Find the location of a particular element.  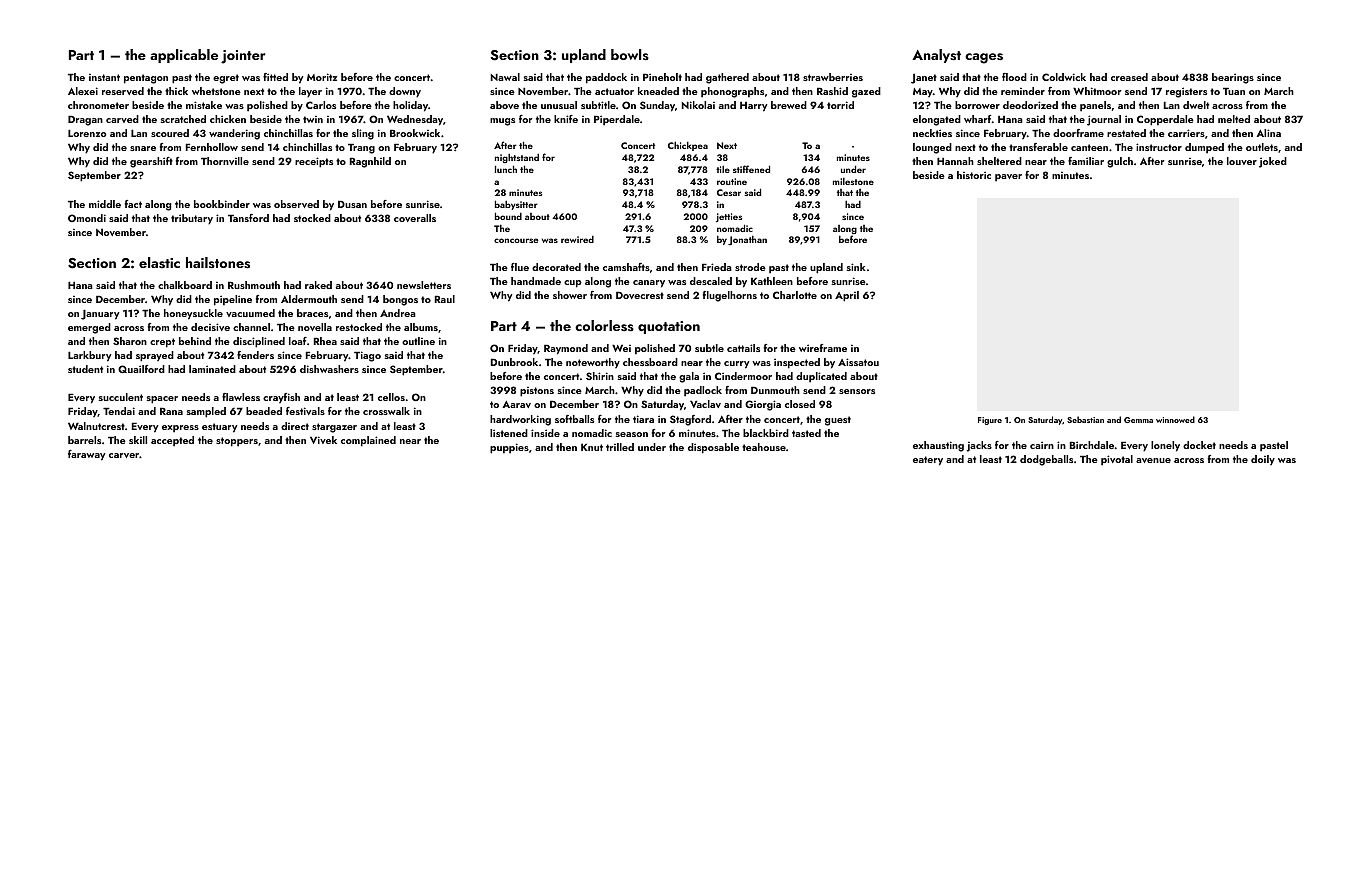

wireframe is located at coordinates (823, 348).
